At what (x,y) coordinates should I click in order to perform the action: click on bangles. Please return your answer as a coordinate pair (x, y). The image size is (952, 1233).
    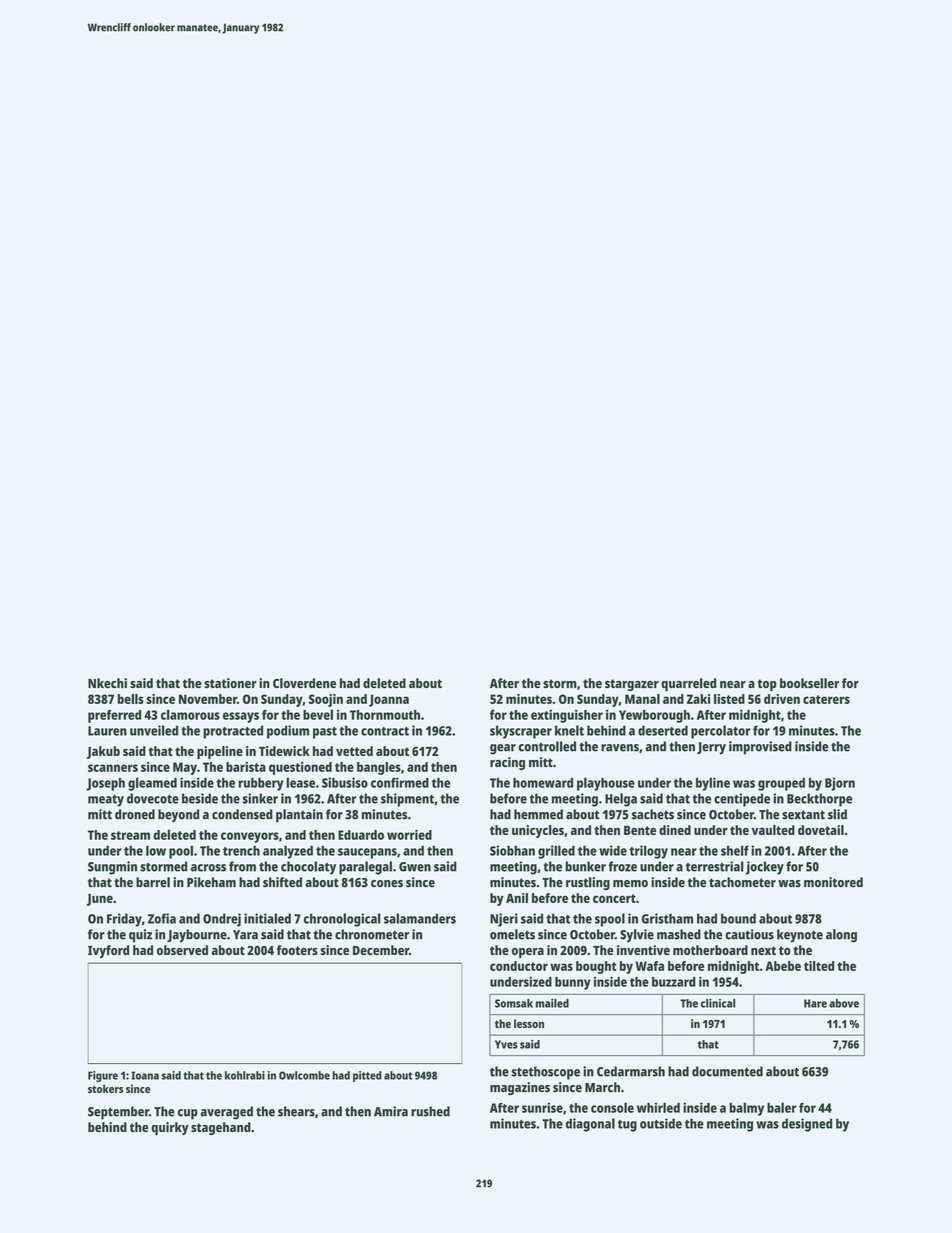
    Looking at the image, I should click on (379, 768).
